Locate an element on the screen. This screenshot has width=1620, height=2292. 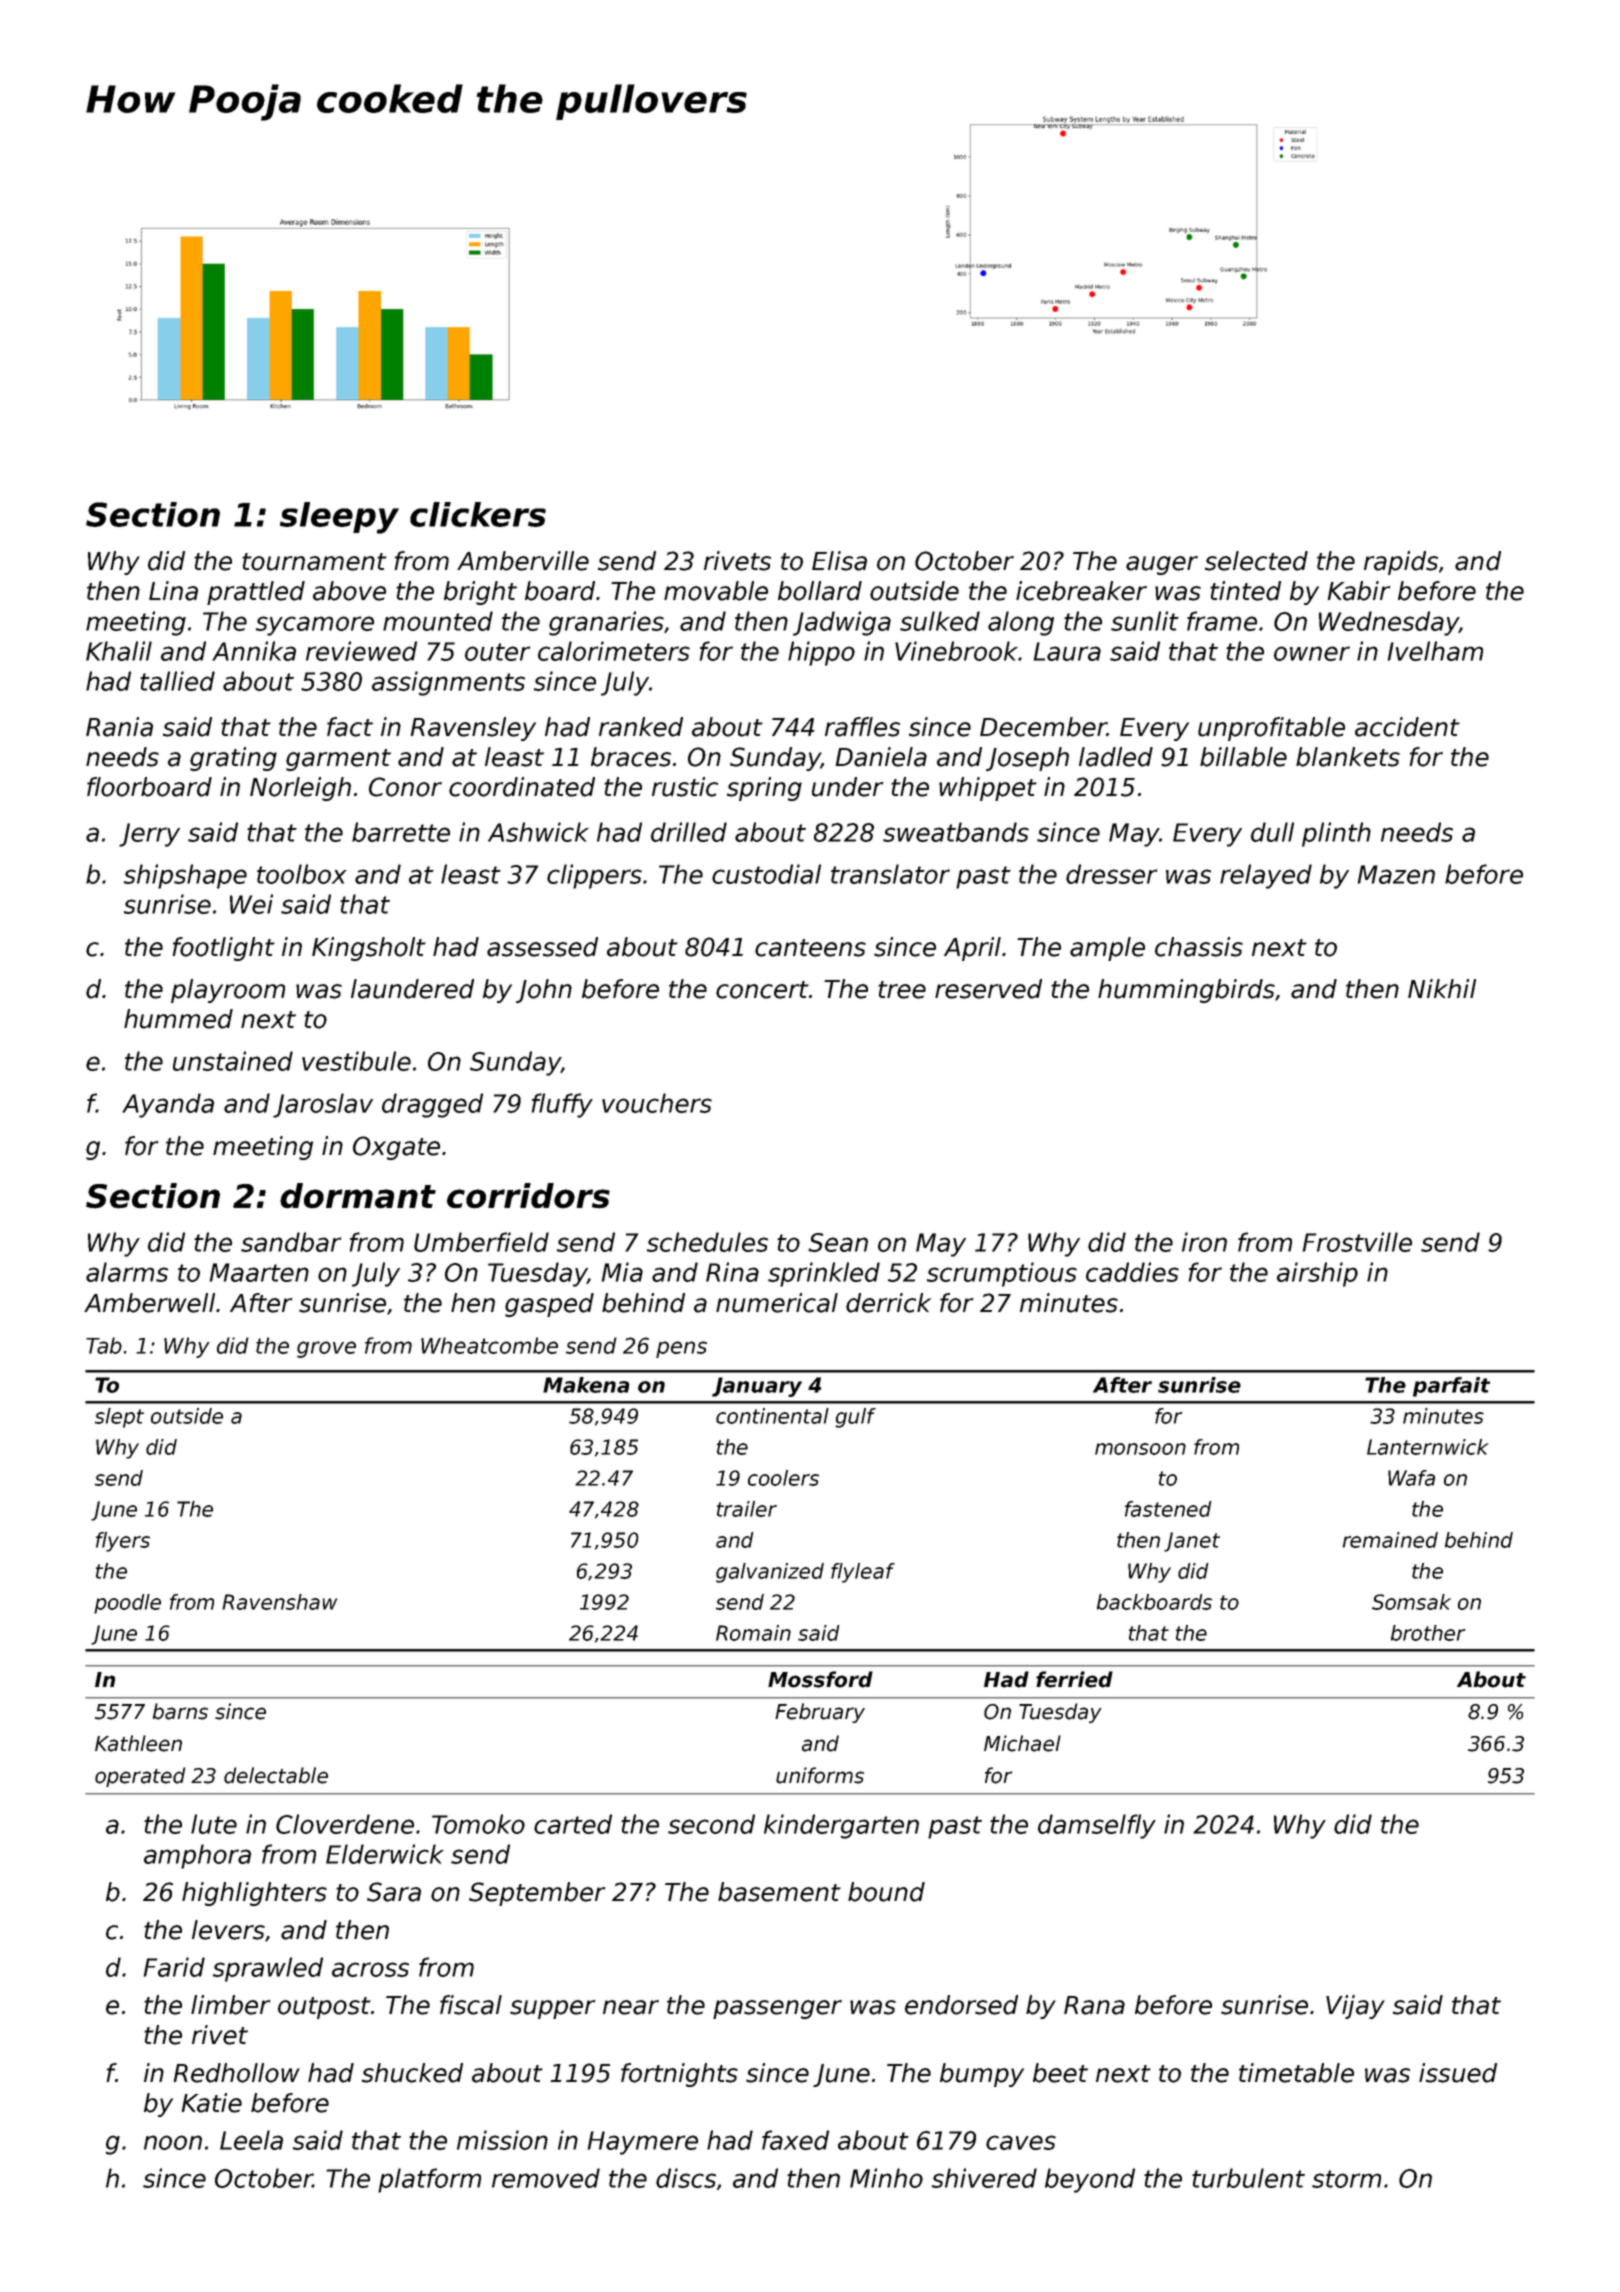
selected is located at coordinates (1256, 561).
